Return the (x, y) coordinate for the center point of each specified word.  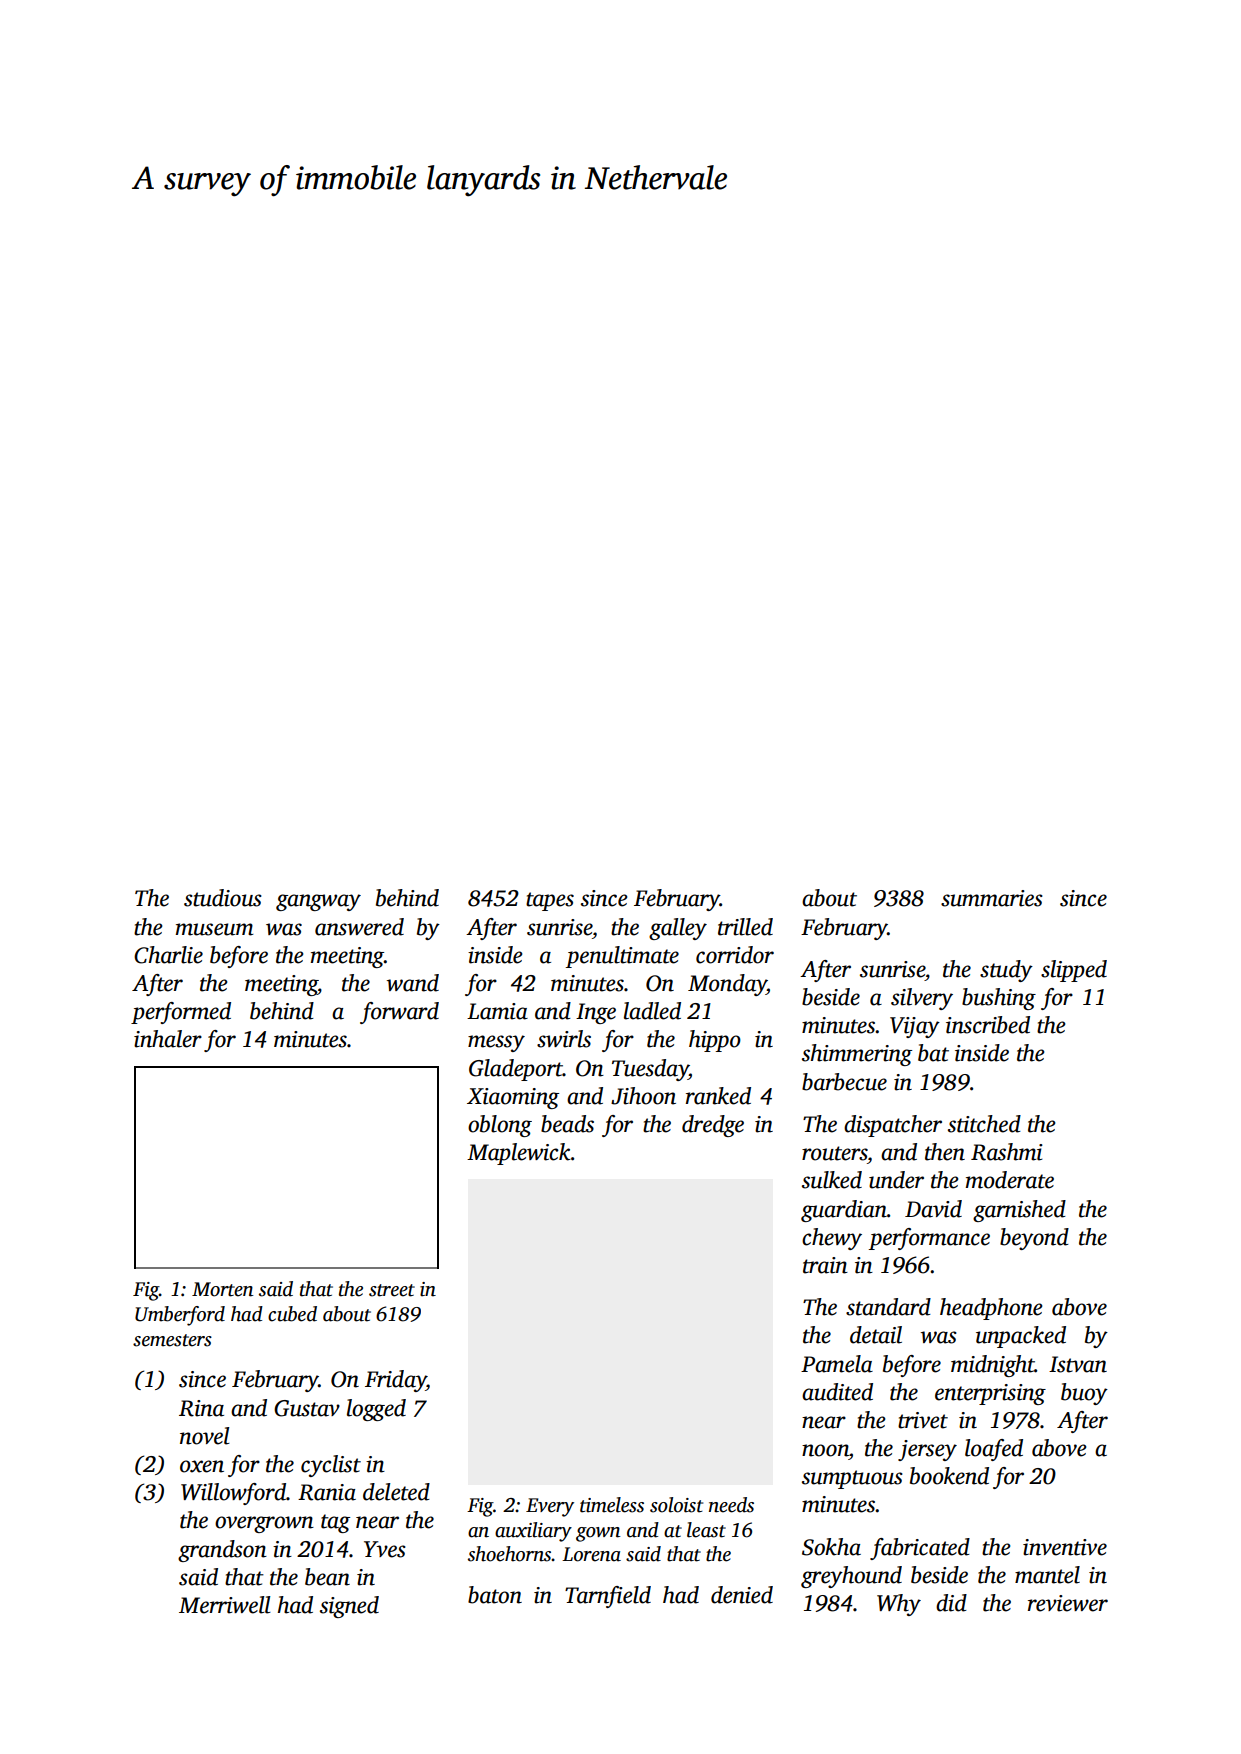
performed (181, 1013)
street (392, 1290)
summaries (992, 898)
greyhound (851, 1577)
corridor (735, 955)
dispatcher (893, 1126)
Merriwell (225, 1605)
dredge (713, 1126)
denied (742, 1595)
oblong (500, 1126)
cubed (292, 1314)
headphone (991, 1309)
